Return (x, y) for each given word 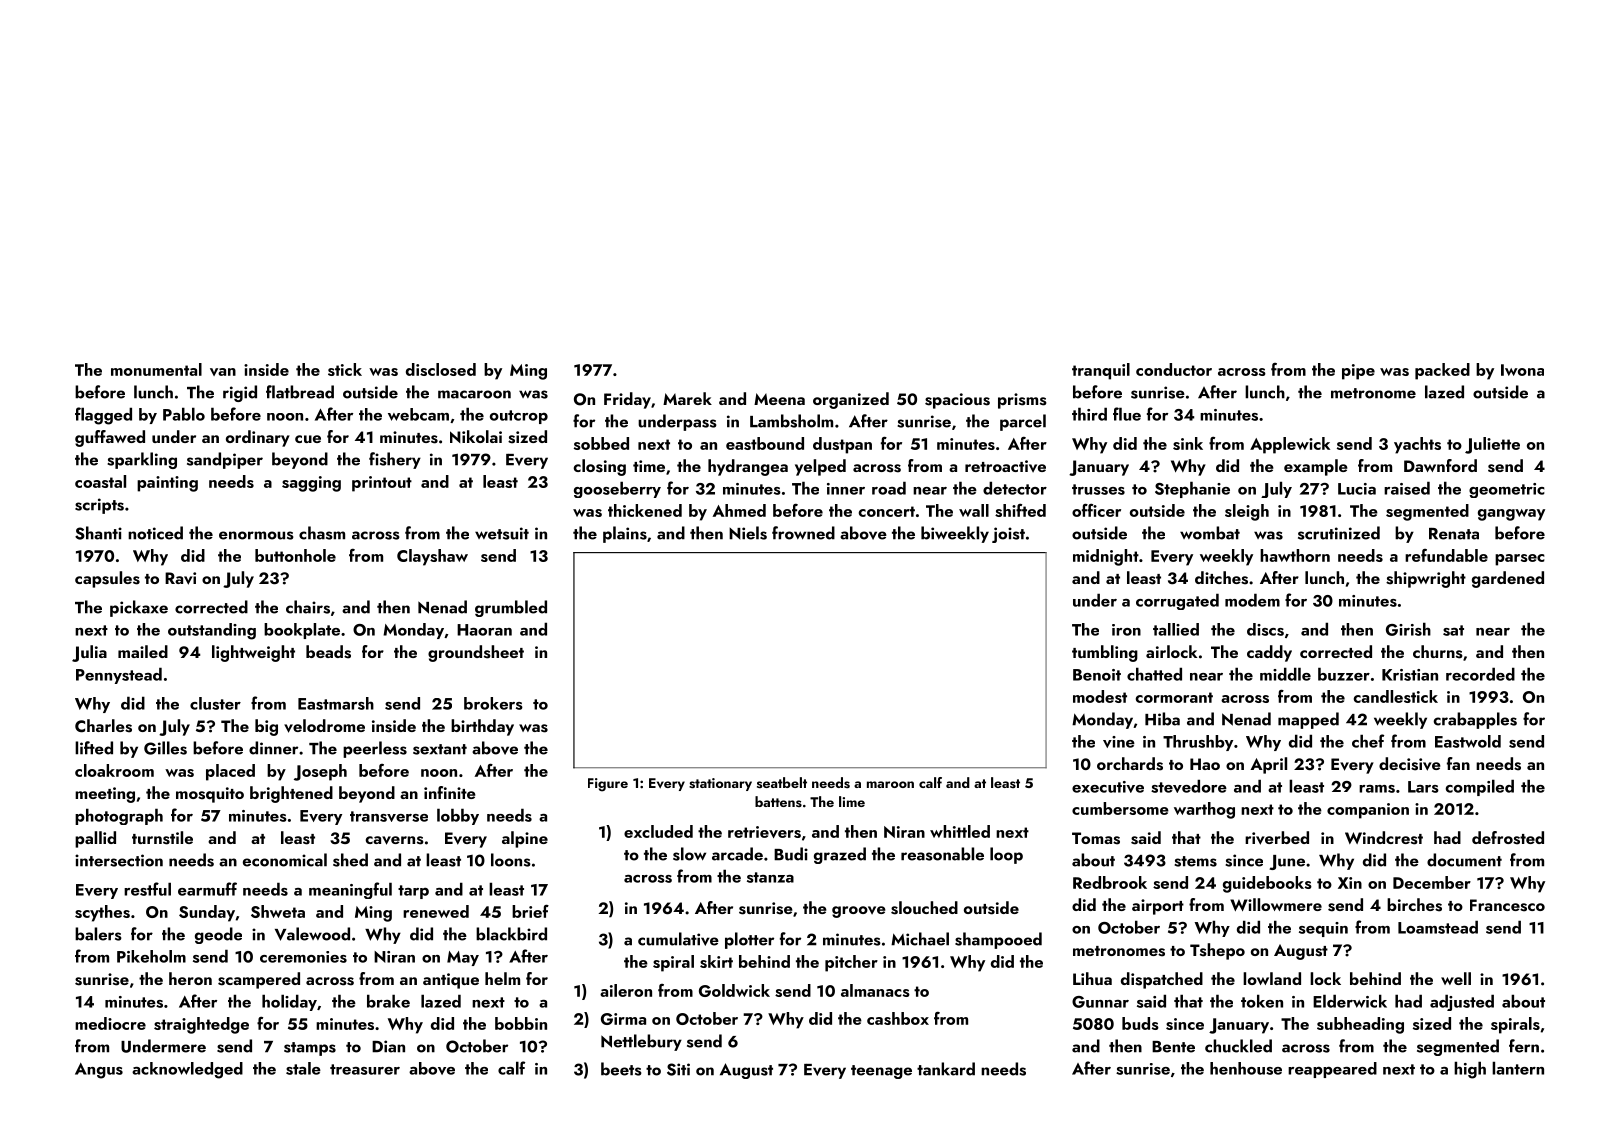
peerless (375, 749)
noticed (155, 533)
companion (1368, 811)
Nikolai (476, 436)
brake (388, 1001)
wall (974, 510)
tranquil (1101, 371)
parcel (1023, 422)
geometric (1507, 490)
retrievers (764, 832)
